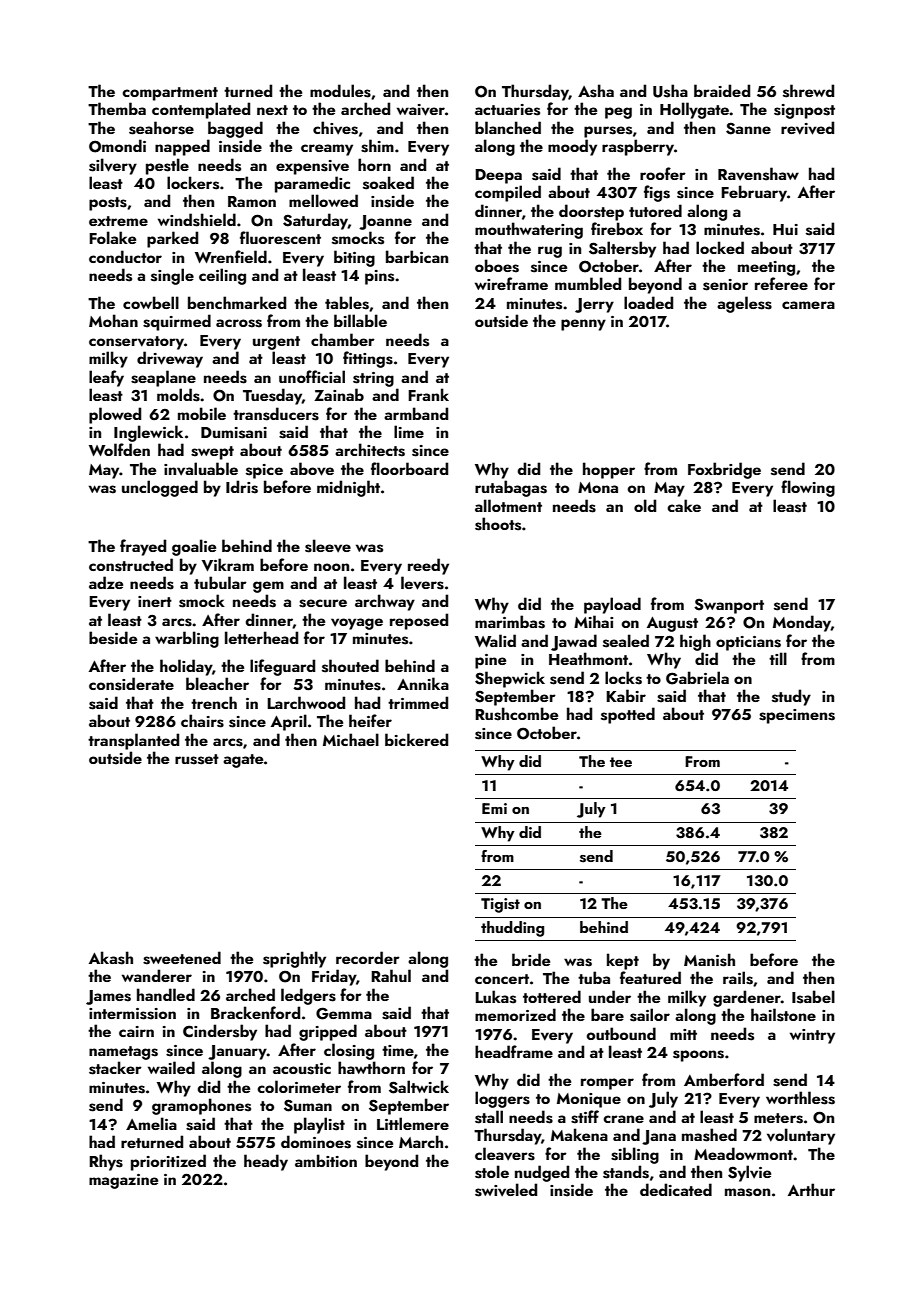 The width and height of the screenshot is (924, 1314). Describe the element at coordinates (360, 320) in the screenshot. I see `billable` at that location.
